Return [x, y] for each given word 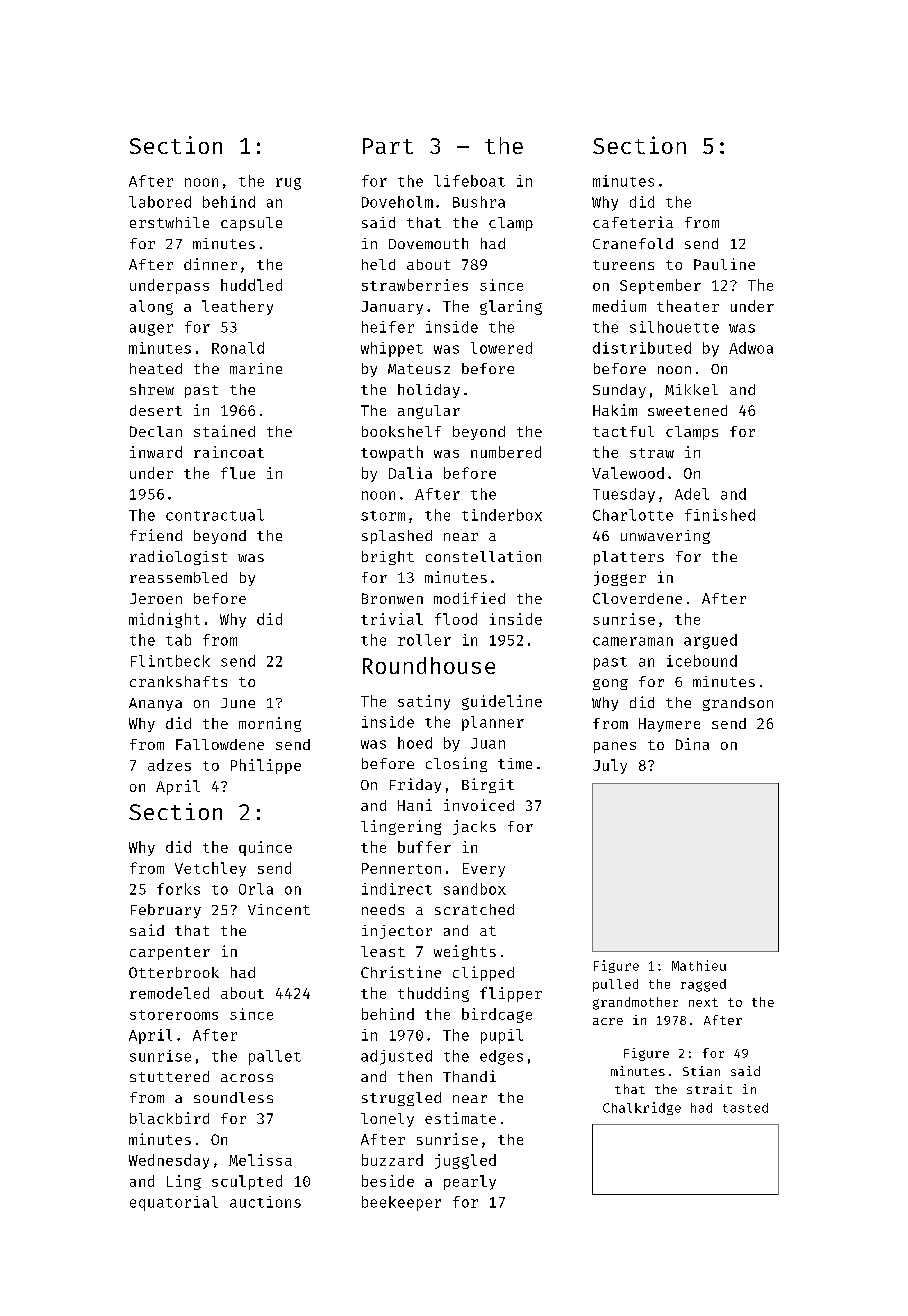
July [610, 766]
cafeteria [633, 222]
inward [156, 452]
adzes [169, 765]
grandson [738, 704]
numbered [506, 452]
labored [160, 202]
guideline [502, 702]
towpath [392, 453]
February [166, 911]
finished [720, 515]
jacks [474, 827]
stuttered [169, 1076]
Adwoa [751, 348]
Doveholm [397, 202]
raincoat [229, 452]
